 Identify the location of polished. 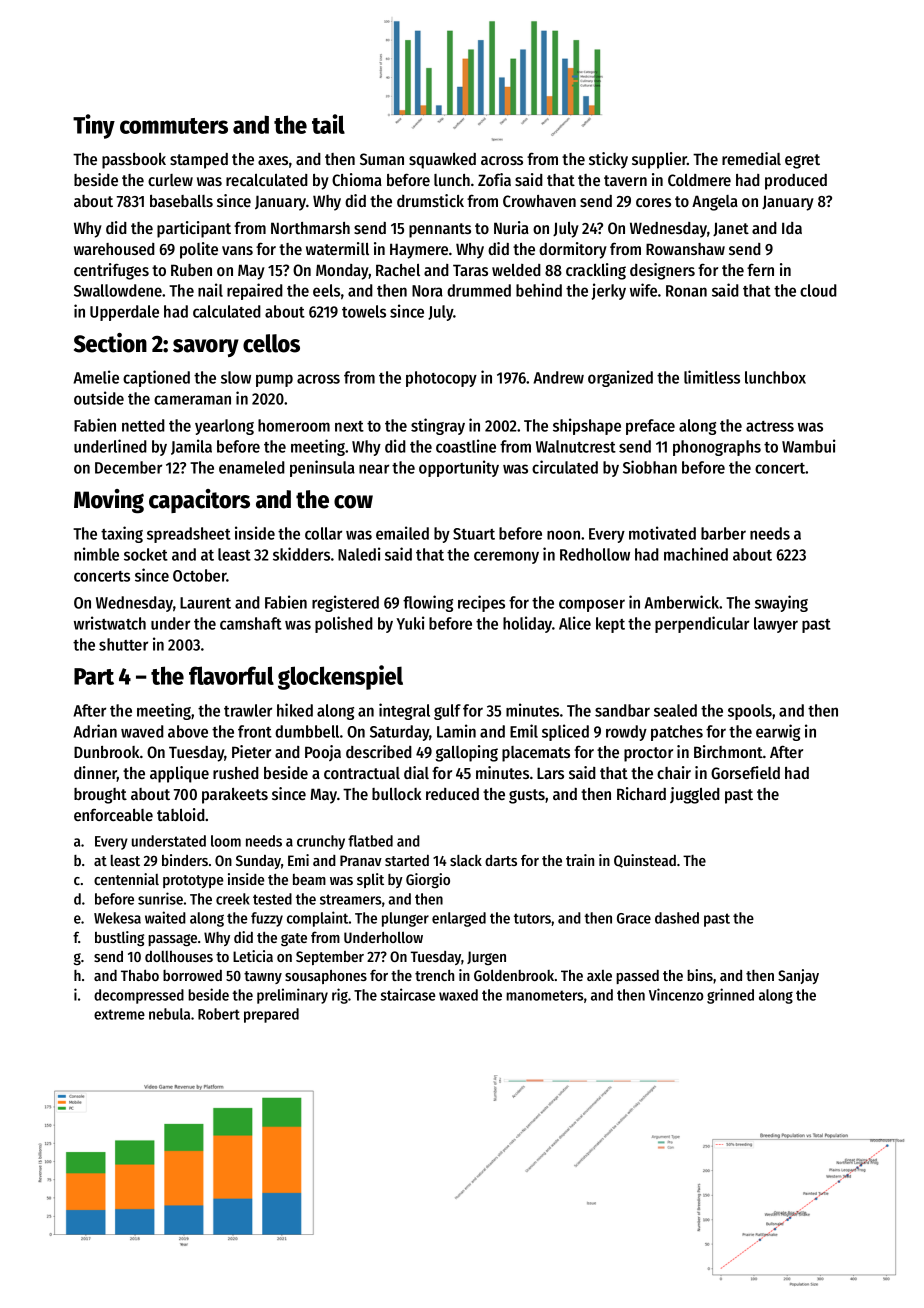
(344, 624).
